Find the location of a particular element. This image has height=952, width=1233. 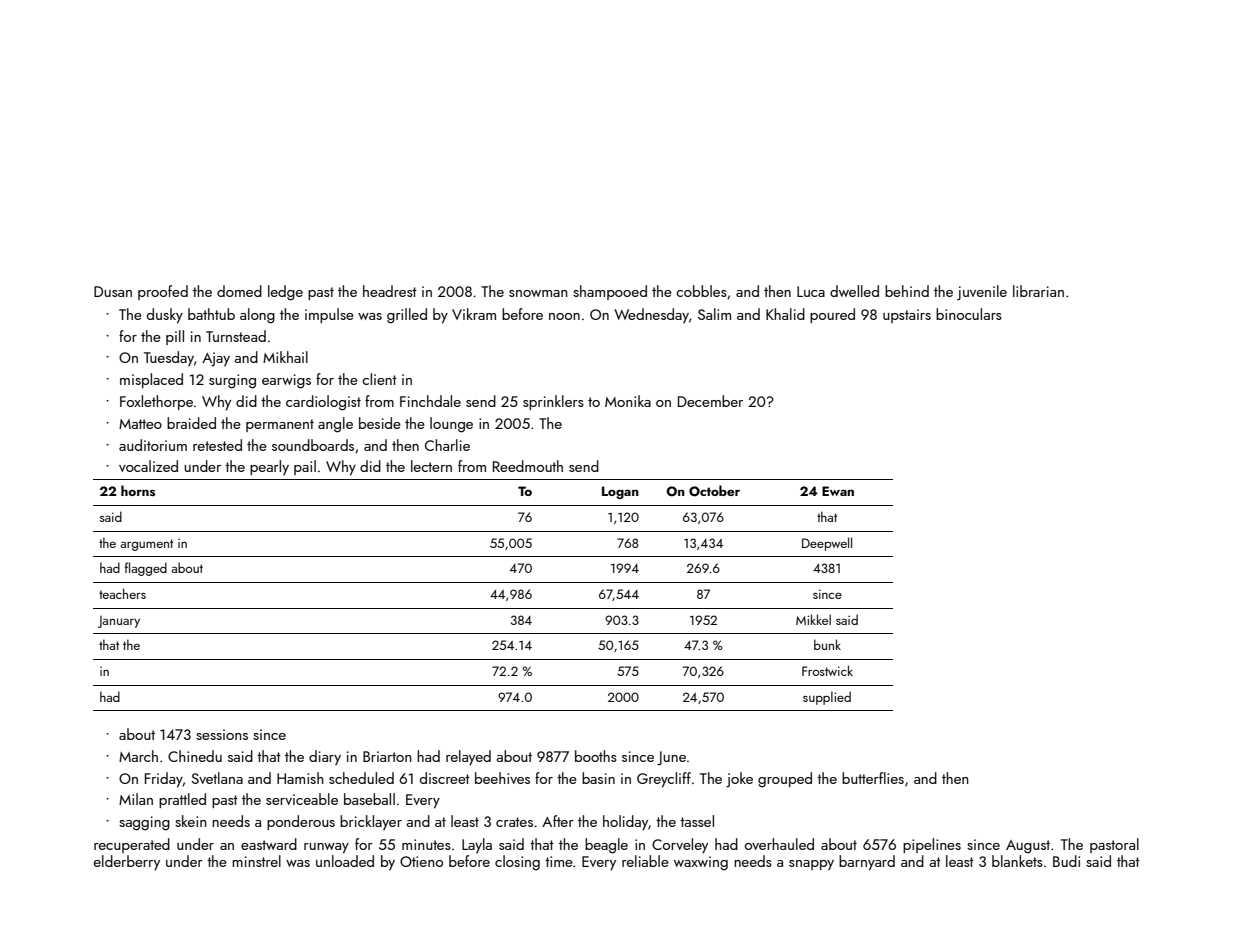

supplied is located at coordinates (827, 698).
